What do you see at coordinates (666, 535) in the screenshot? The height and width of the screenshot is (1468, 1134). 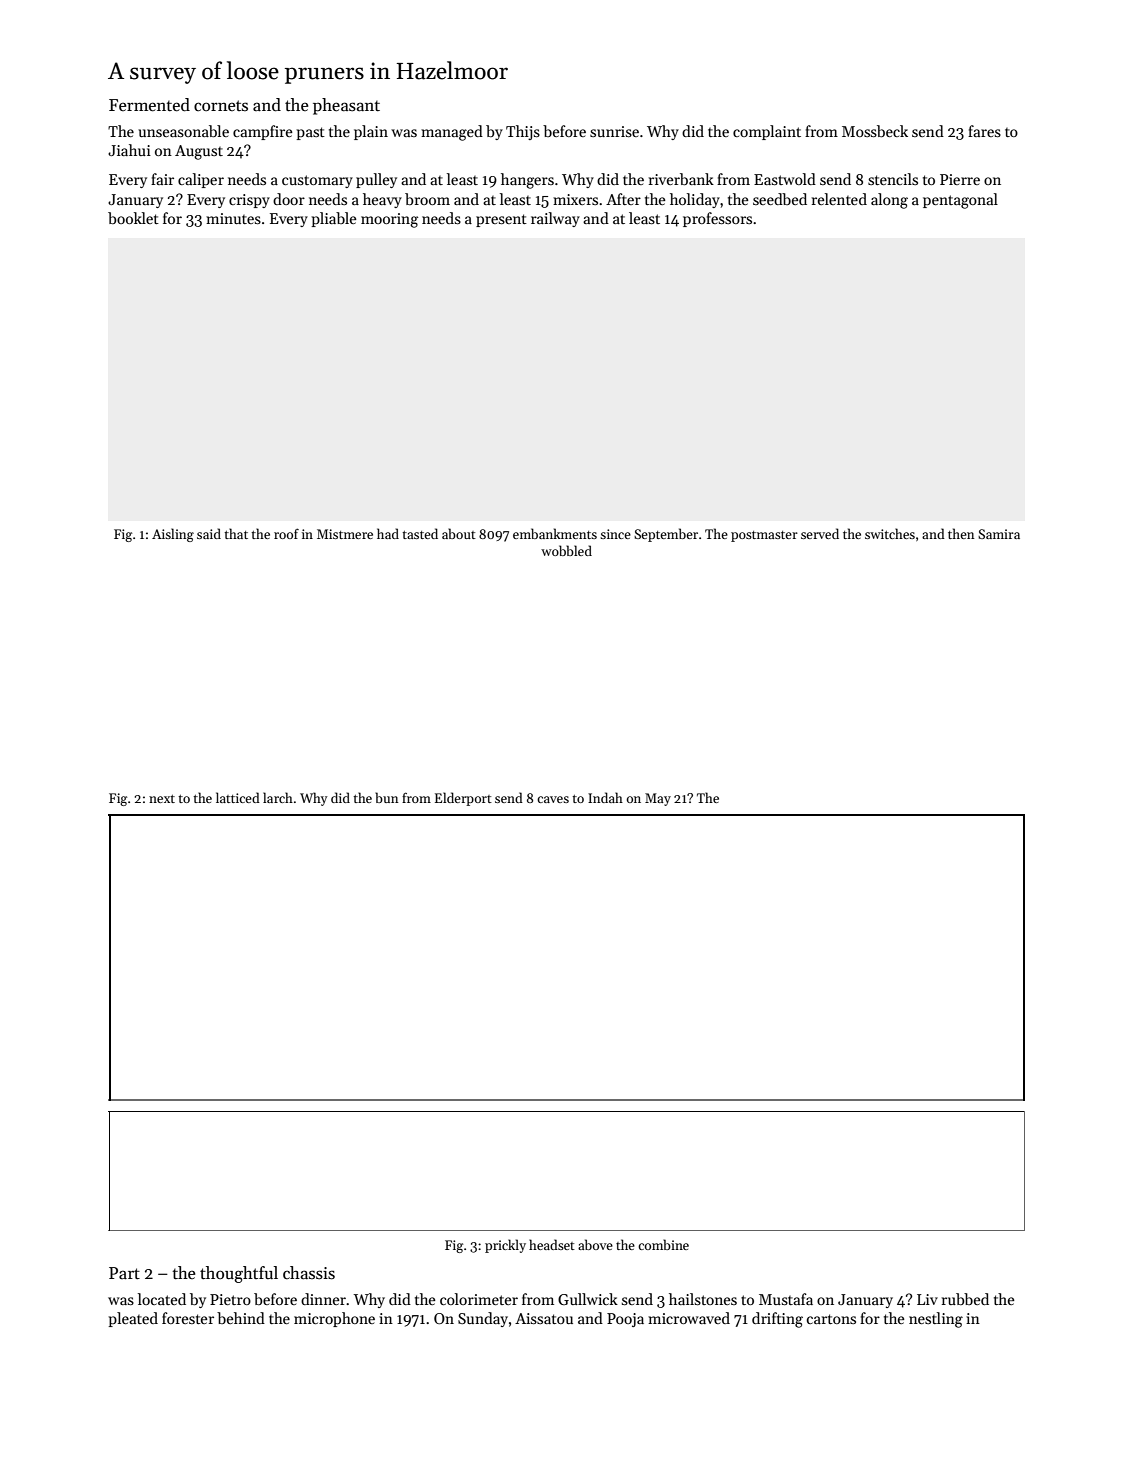 I see `September` at bounding box center [666, 535].
